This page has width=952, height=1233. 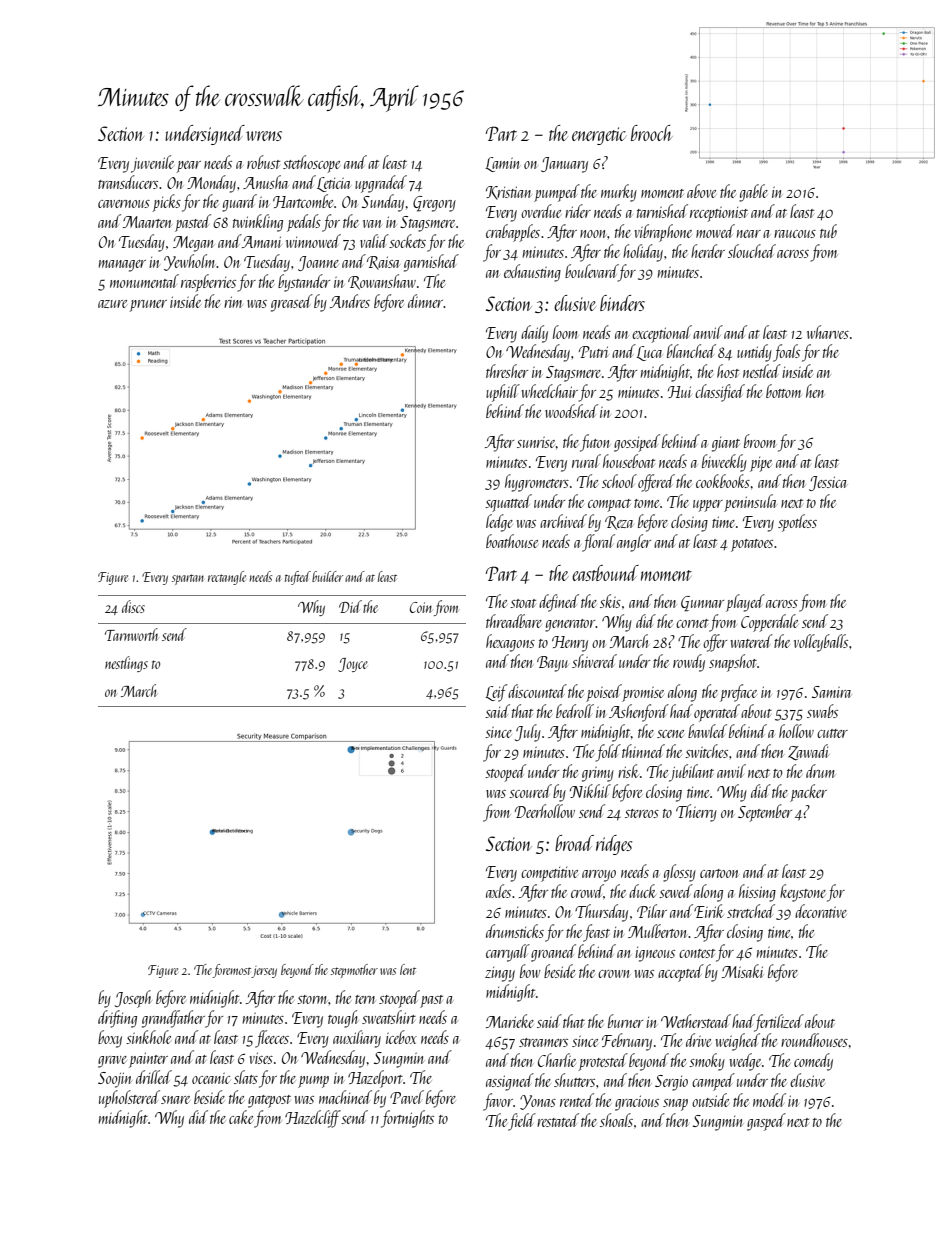 I want to click on angler, so click(x=634, y=543).
